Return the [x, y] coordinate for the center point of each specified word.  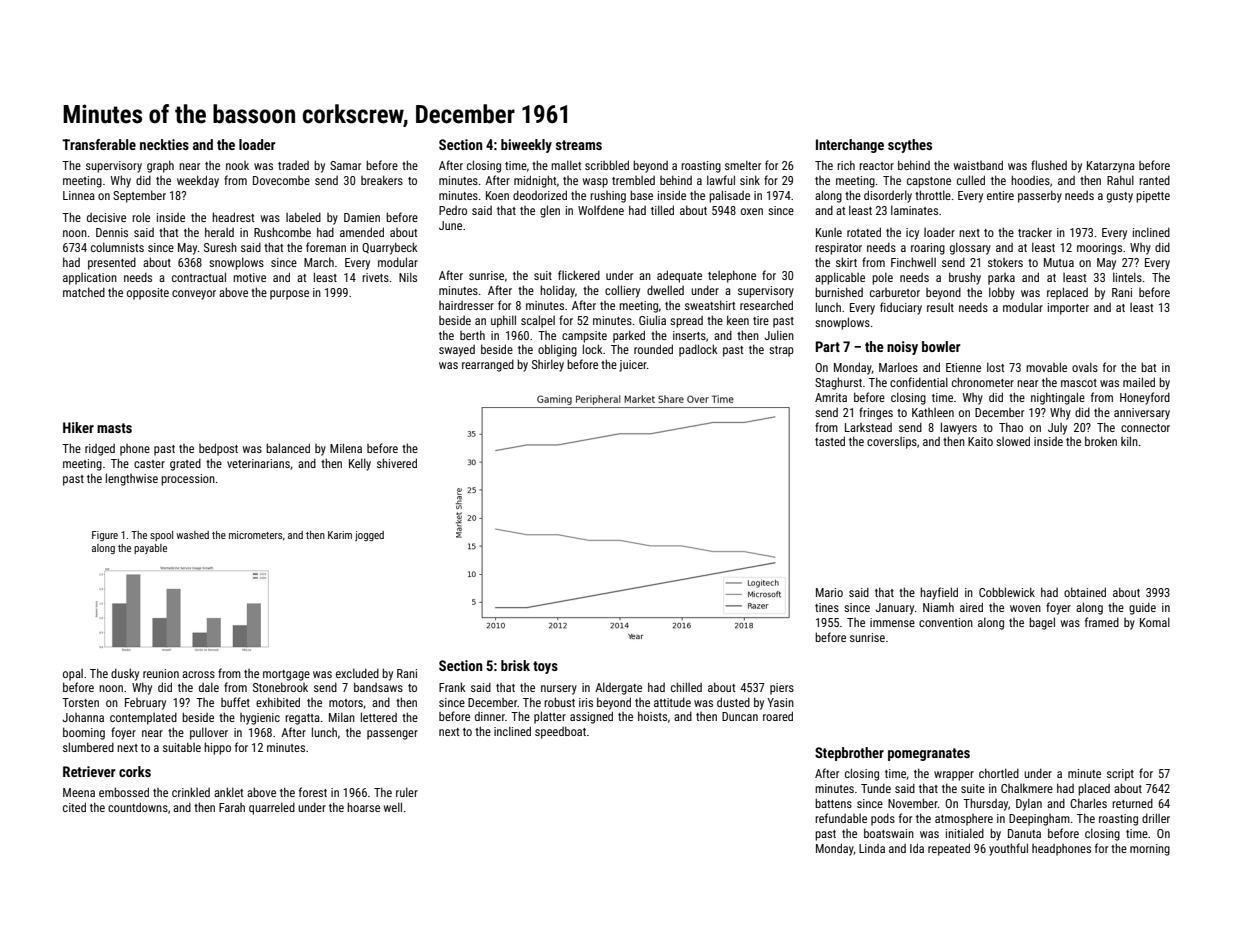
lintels [1127, 277]
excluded [357, 673]
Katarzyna [1111, 167]
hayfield [939, 593]
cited [74, 807]
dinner [490, 716]
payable [150, 549]
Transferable [99, 144]
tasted [830, 441]
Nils [408, 277]
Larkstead [868, 427]
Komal [1155, 622]
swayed [457, 351]
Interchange [850, 146]
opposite [148, 294]
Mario [829, 592]
